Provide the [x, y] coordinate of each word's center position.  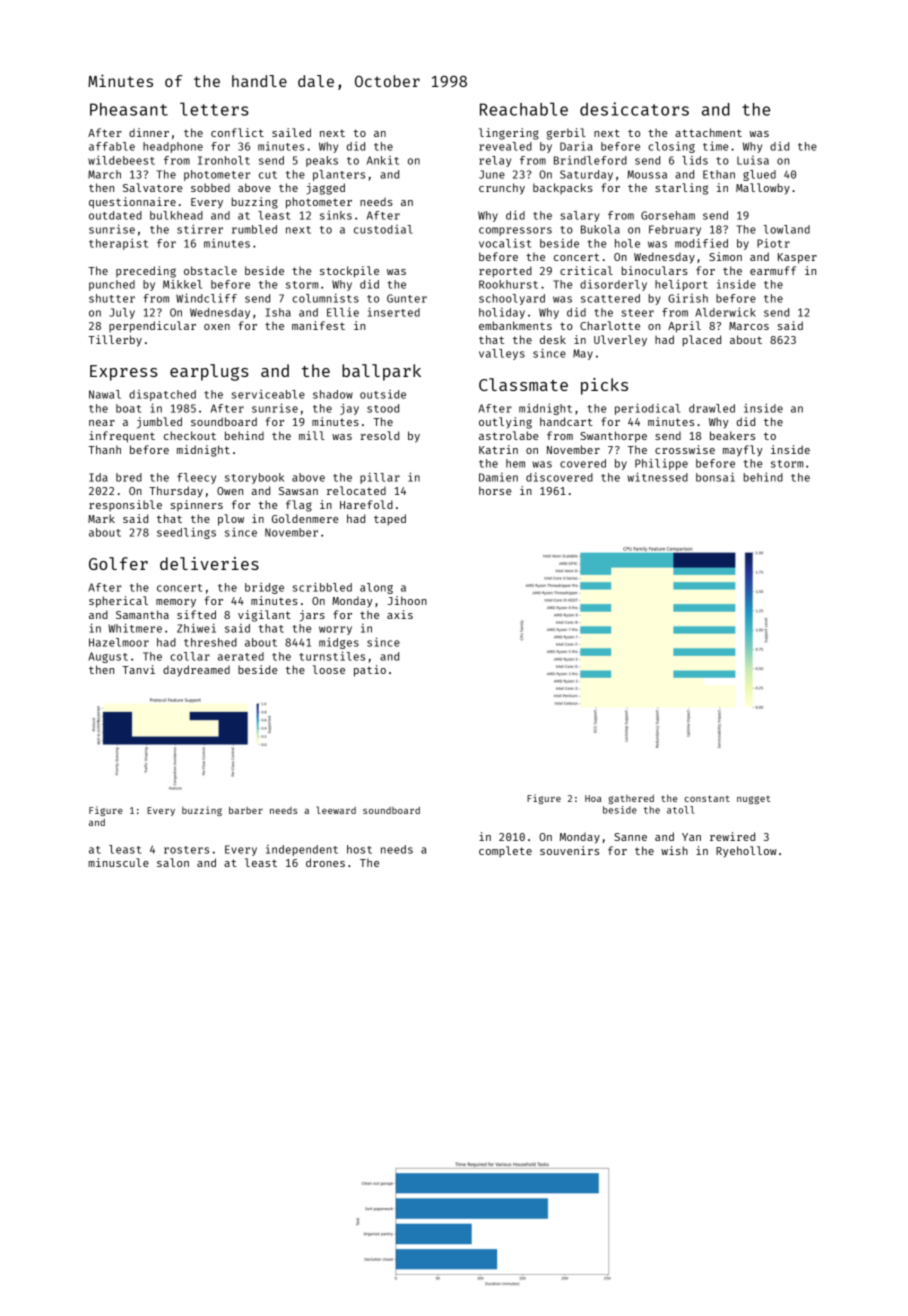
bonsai [715, 477]
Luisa [753, 160]
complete [505, 851]
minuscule [118, 862]
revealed [505, 146]
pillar [380, 478]
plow [231, 520]
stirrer [200, 229]
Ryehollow [746, 851]
